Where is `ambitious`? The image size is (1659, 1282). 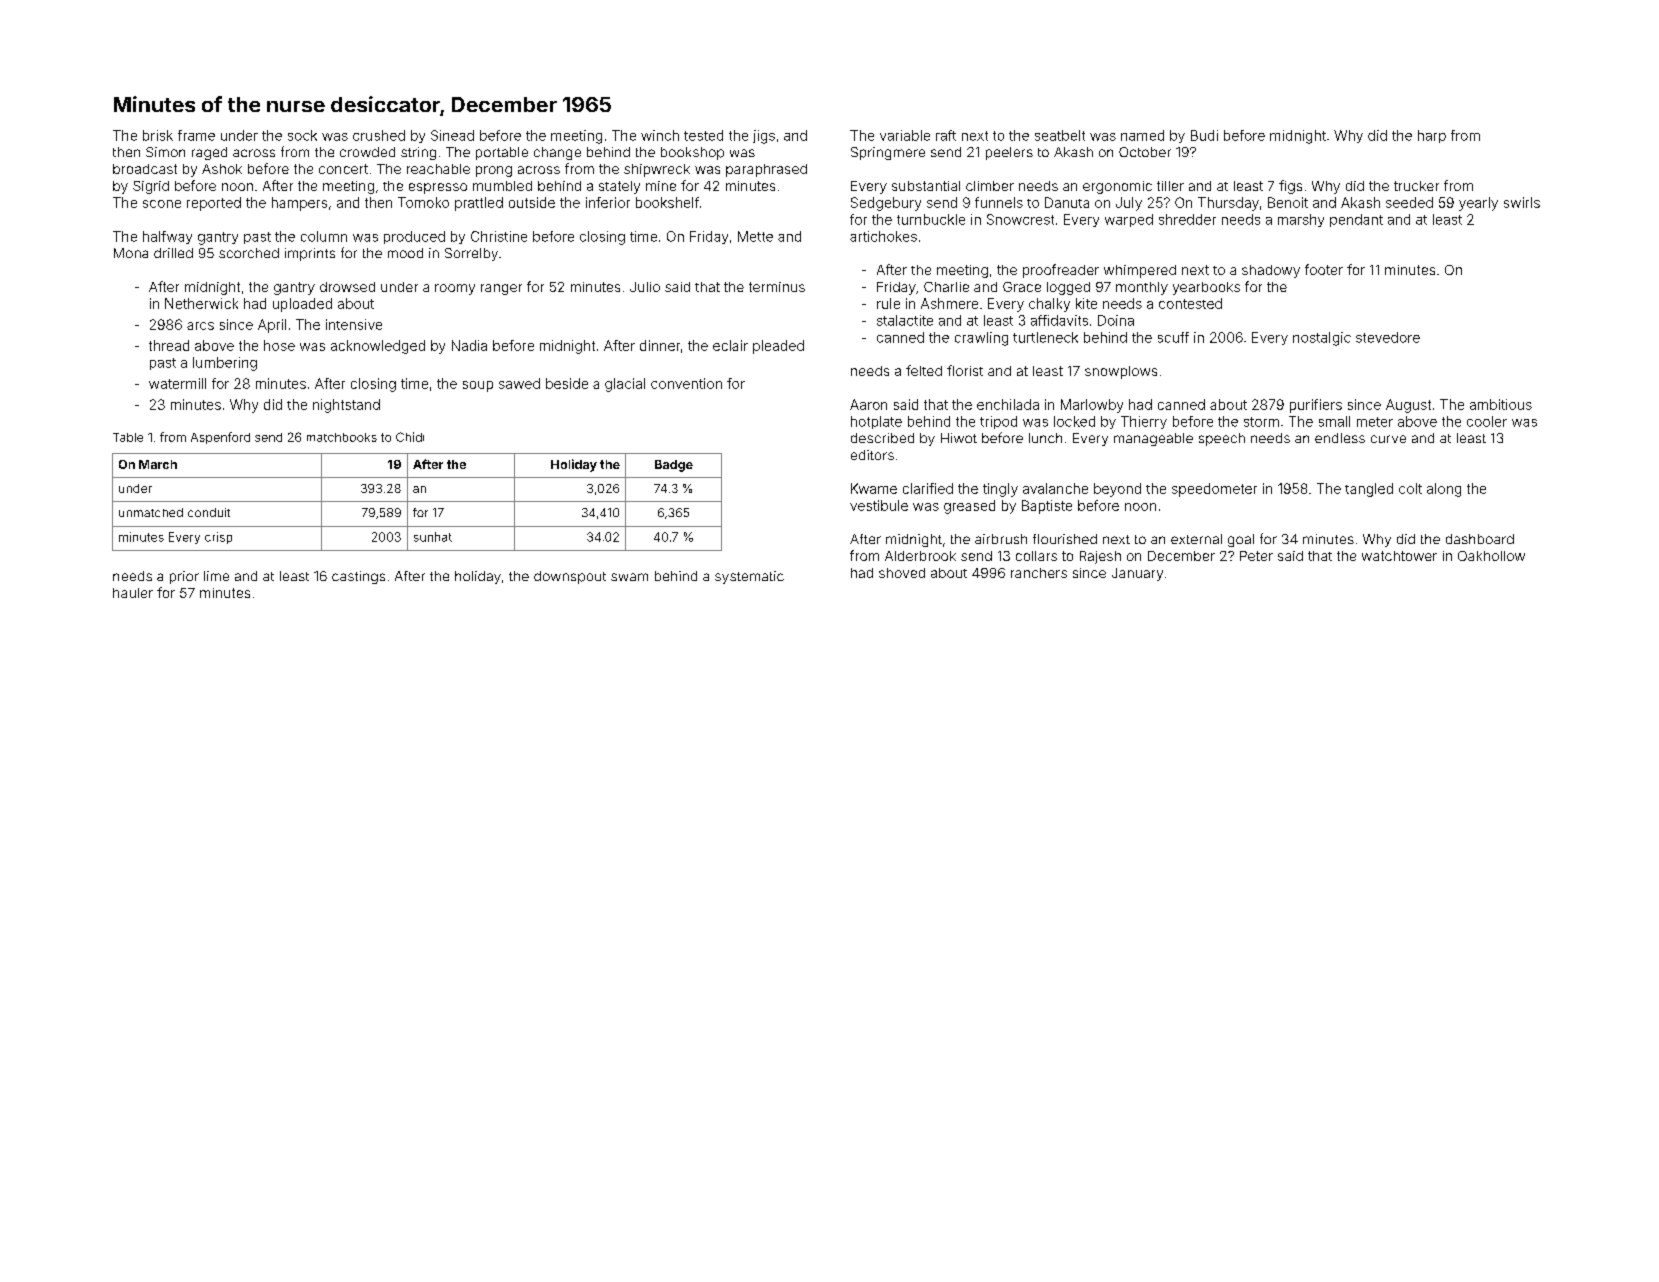
ambitious is located at coordinates (1501, 404).
